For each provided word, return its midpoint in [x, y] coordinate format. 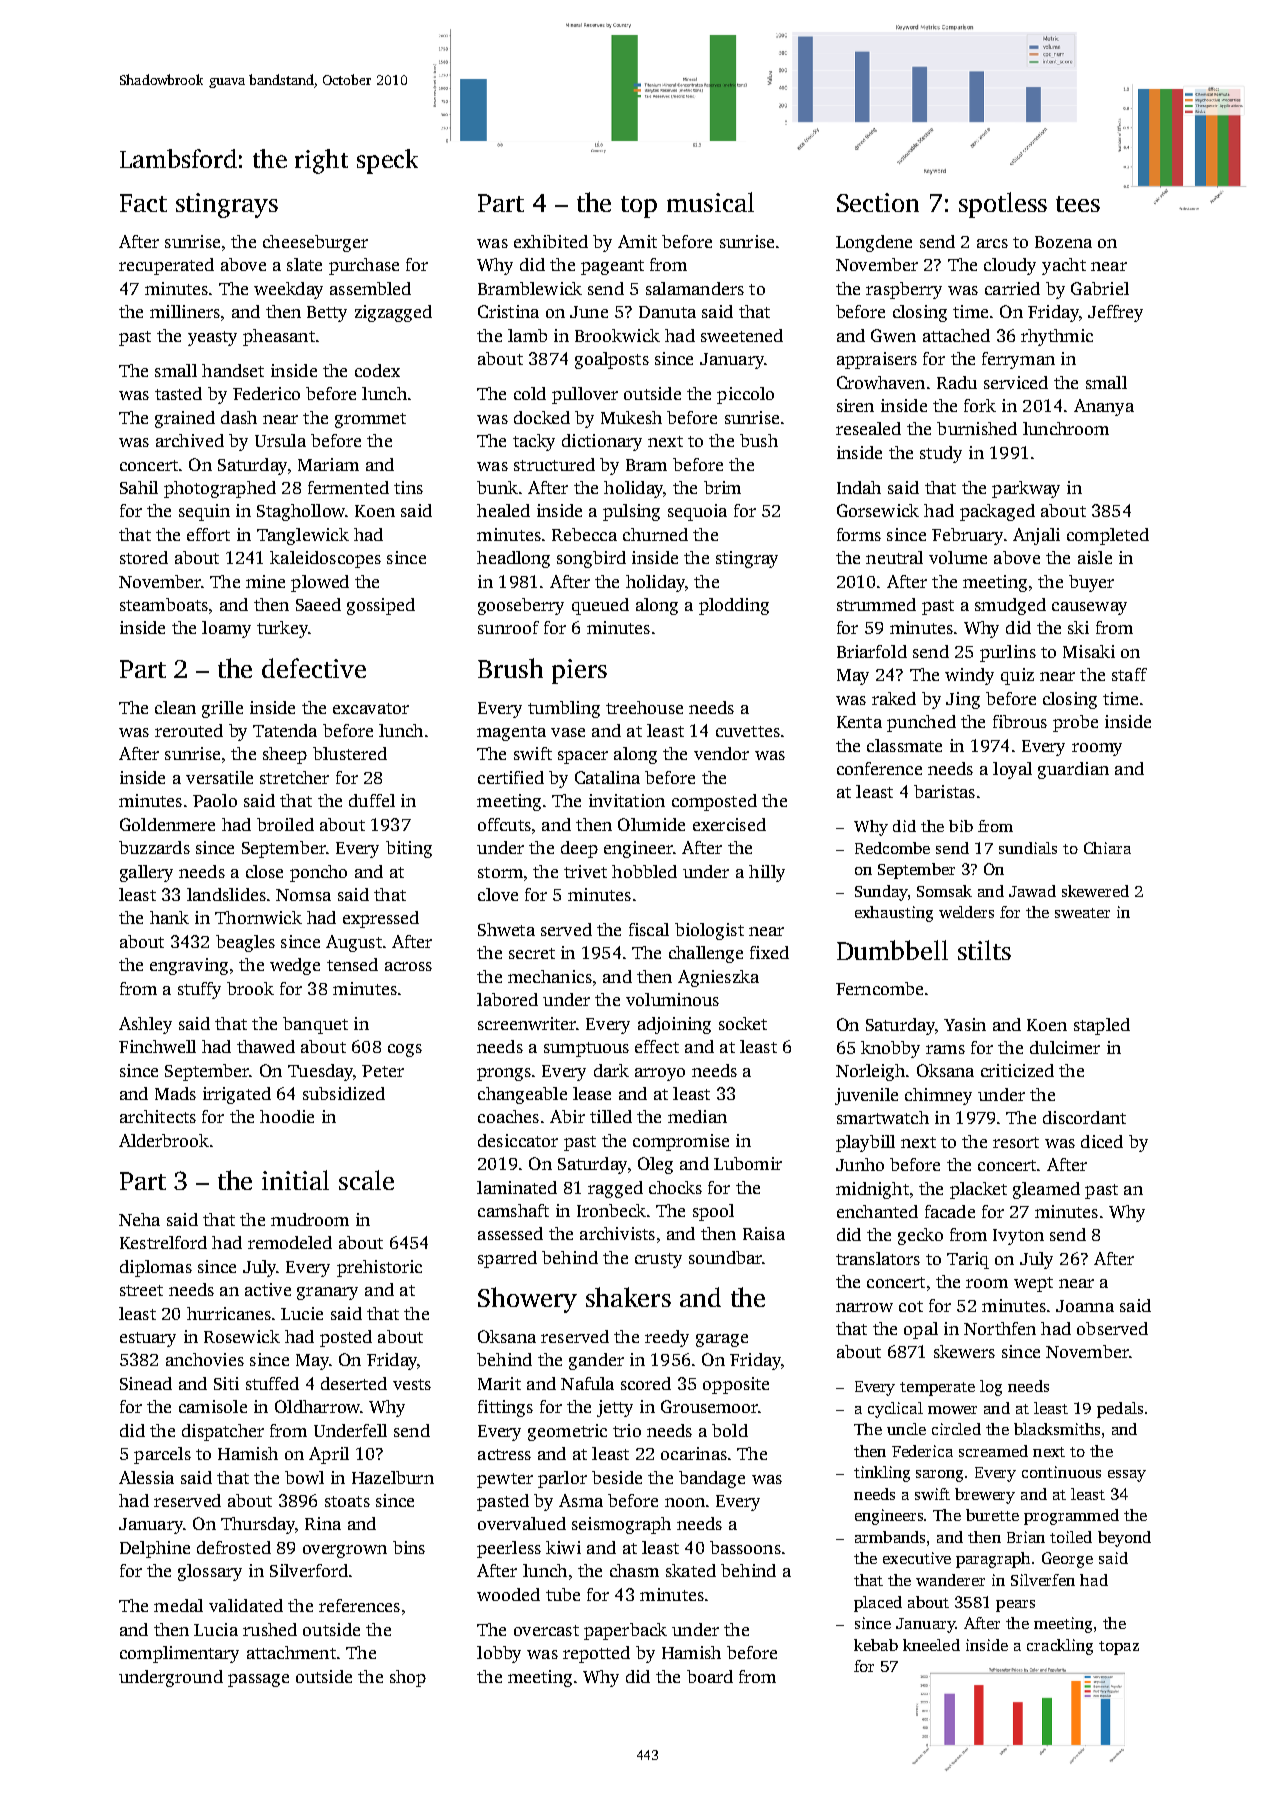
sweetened [742, 335]
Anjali [1036, 536]
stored [144, 557]
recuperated [166, 266]
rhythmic [1057, 337]
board [710, 1676]
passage [258, 1680]
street [141, 1290]
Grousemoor [709, 1406]
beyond [1124, 1539]
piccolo [745, 395]
